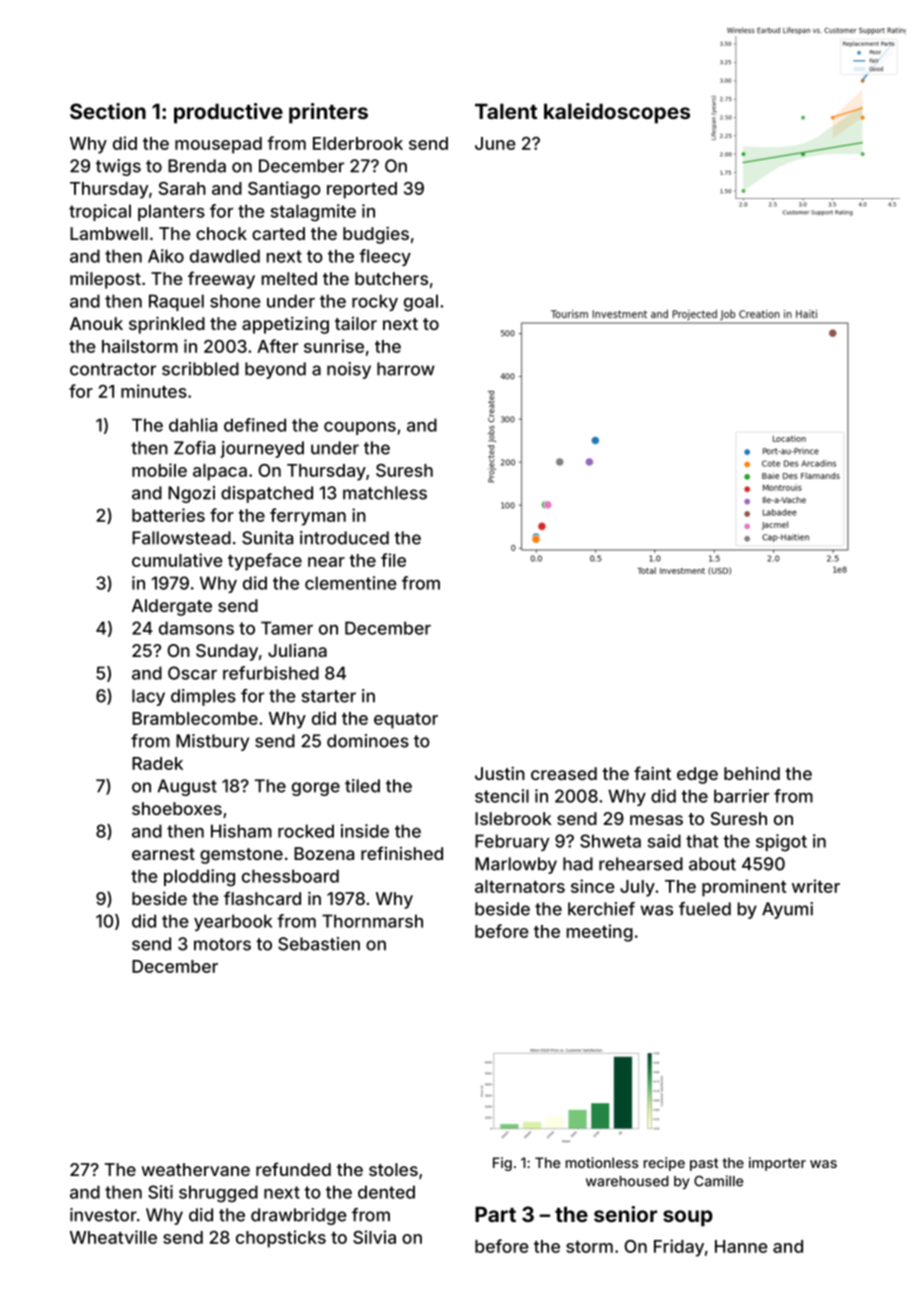  I want to click on behind, so click(752, 773).
